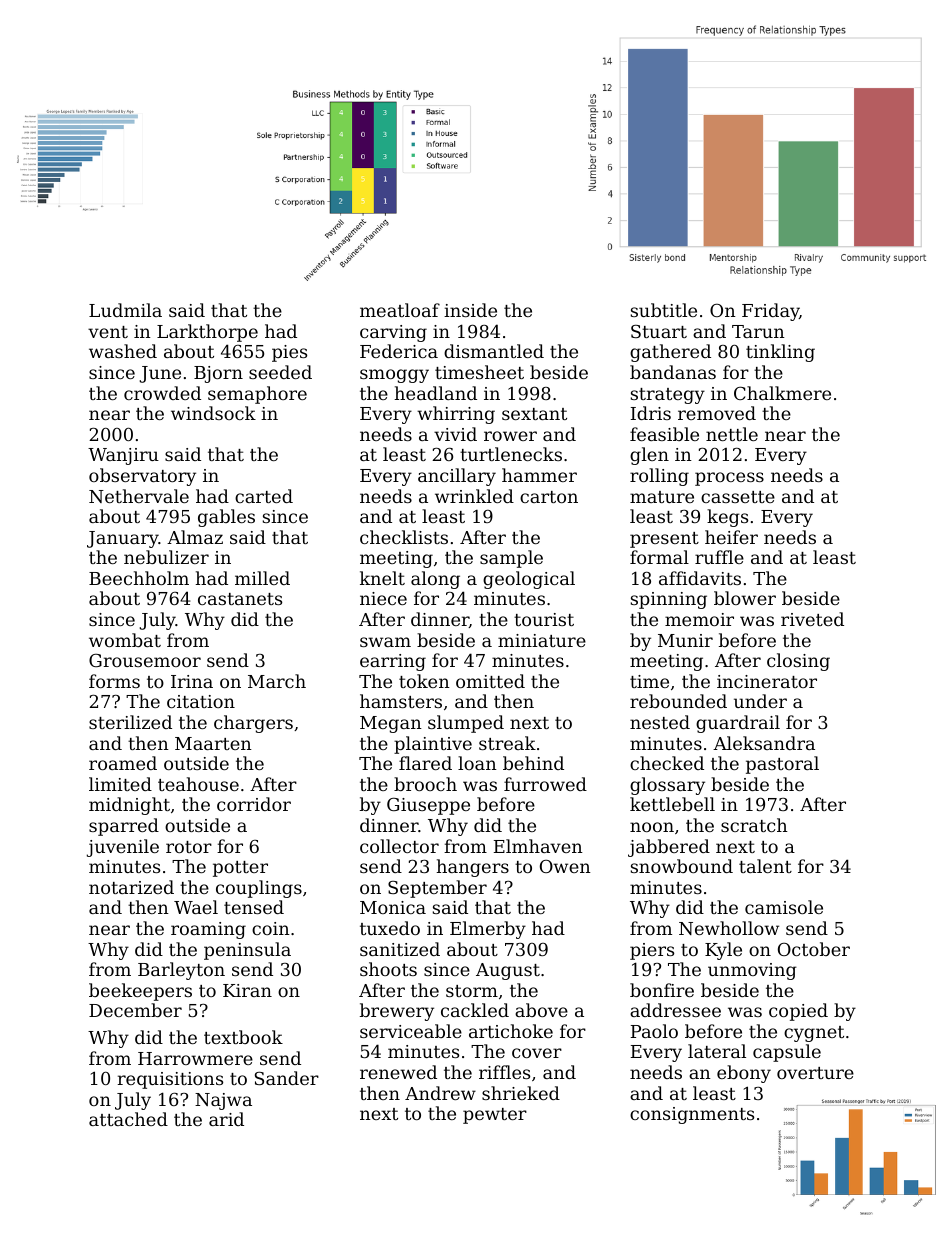 The width and height of the document is (952, 1233). I want to click on Tarun, so click(758, 331).
